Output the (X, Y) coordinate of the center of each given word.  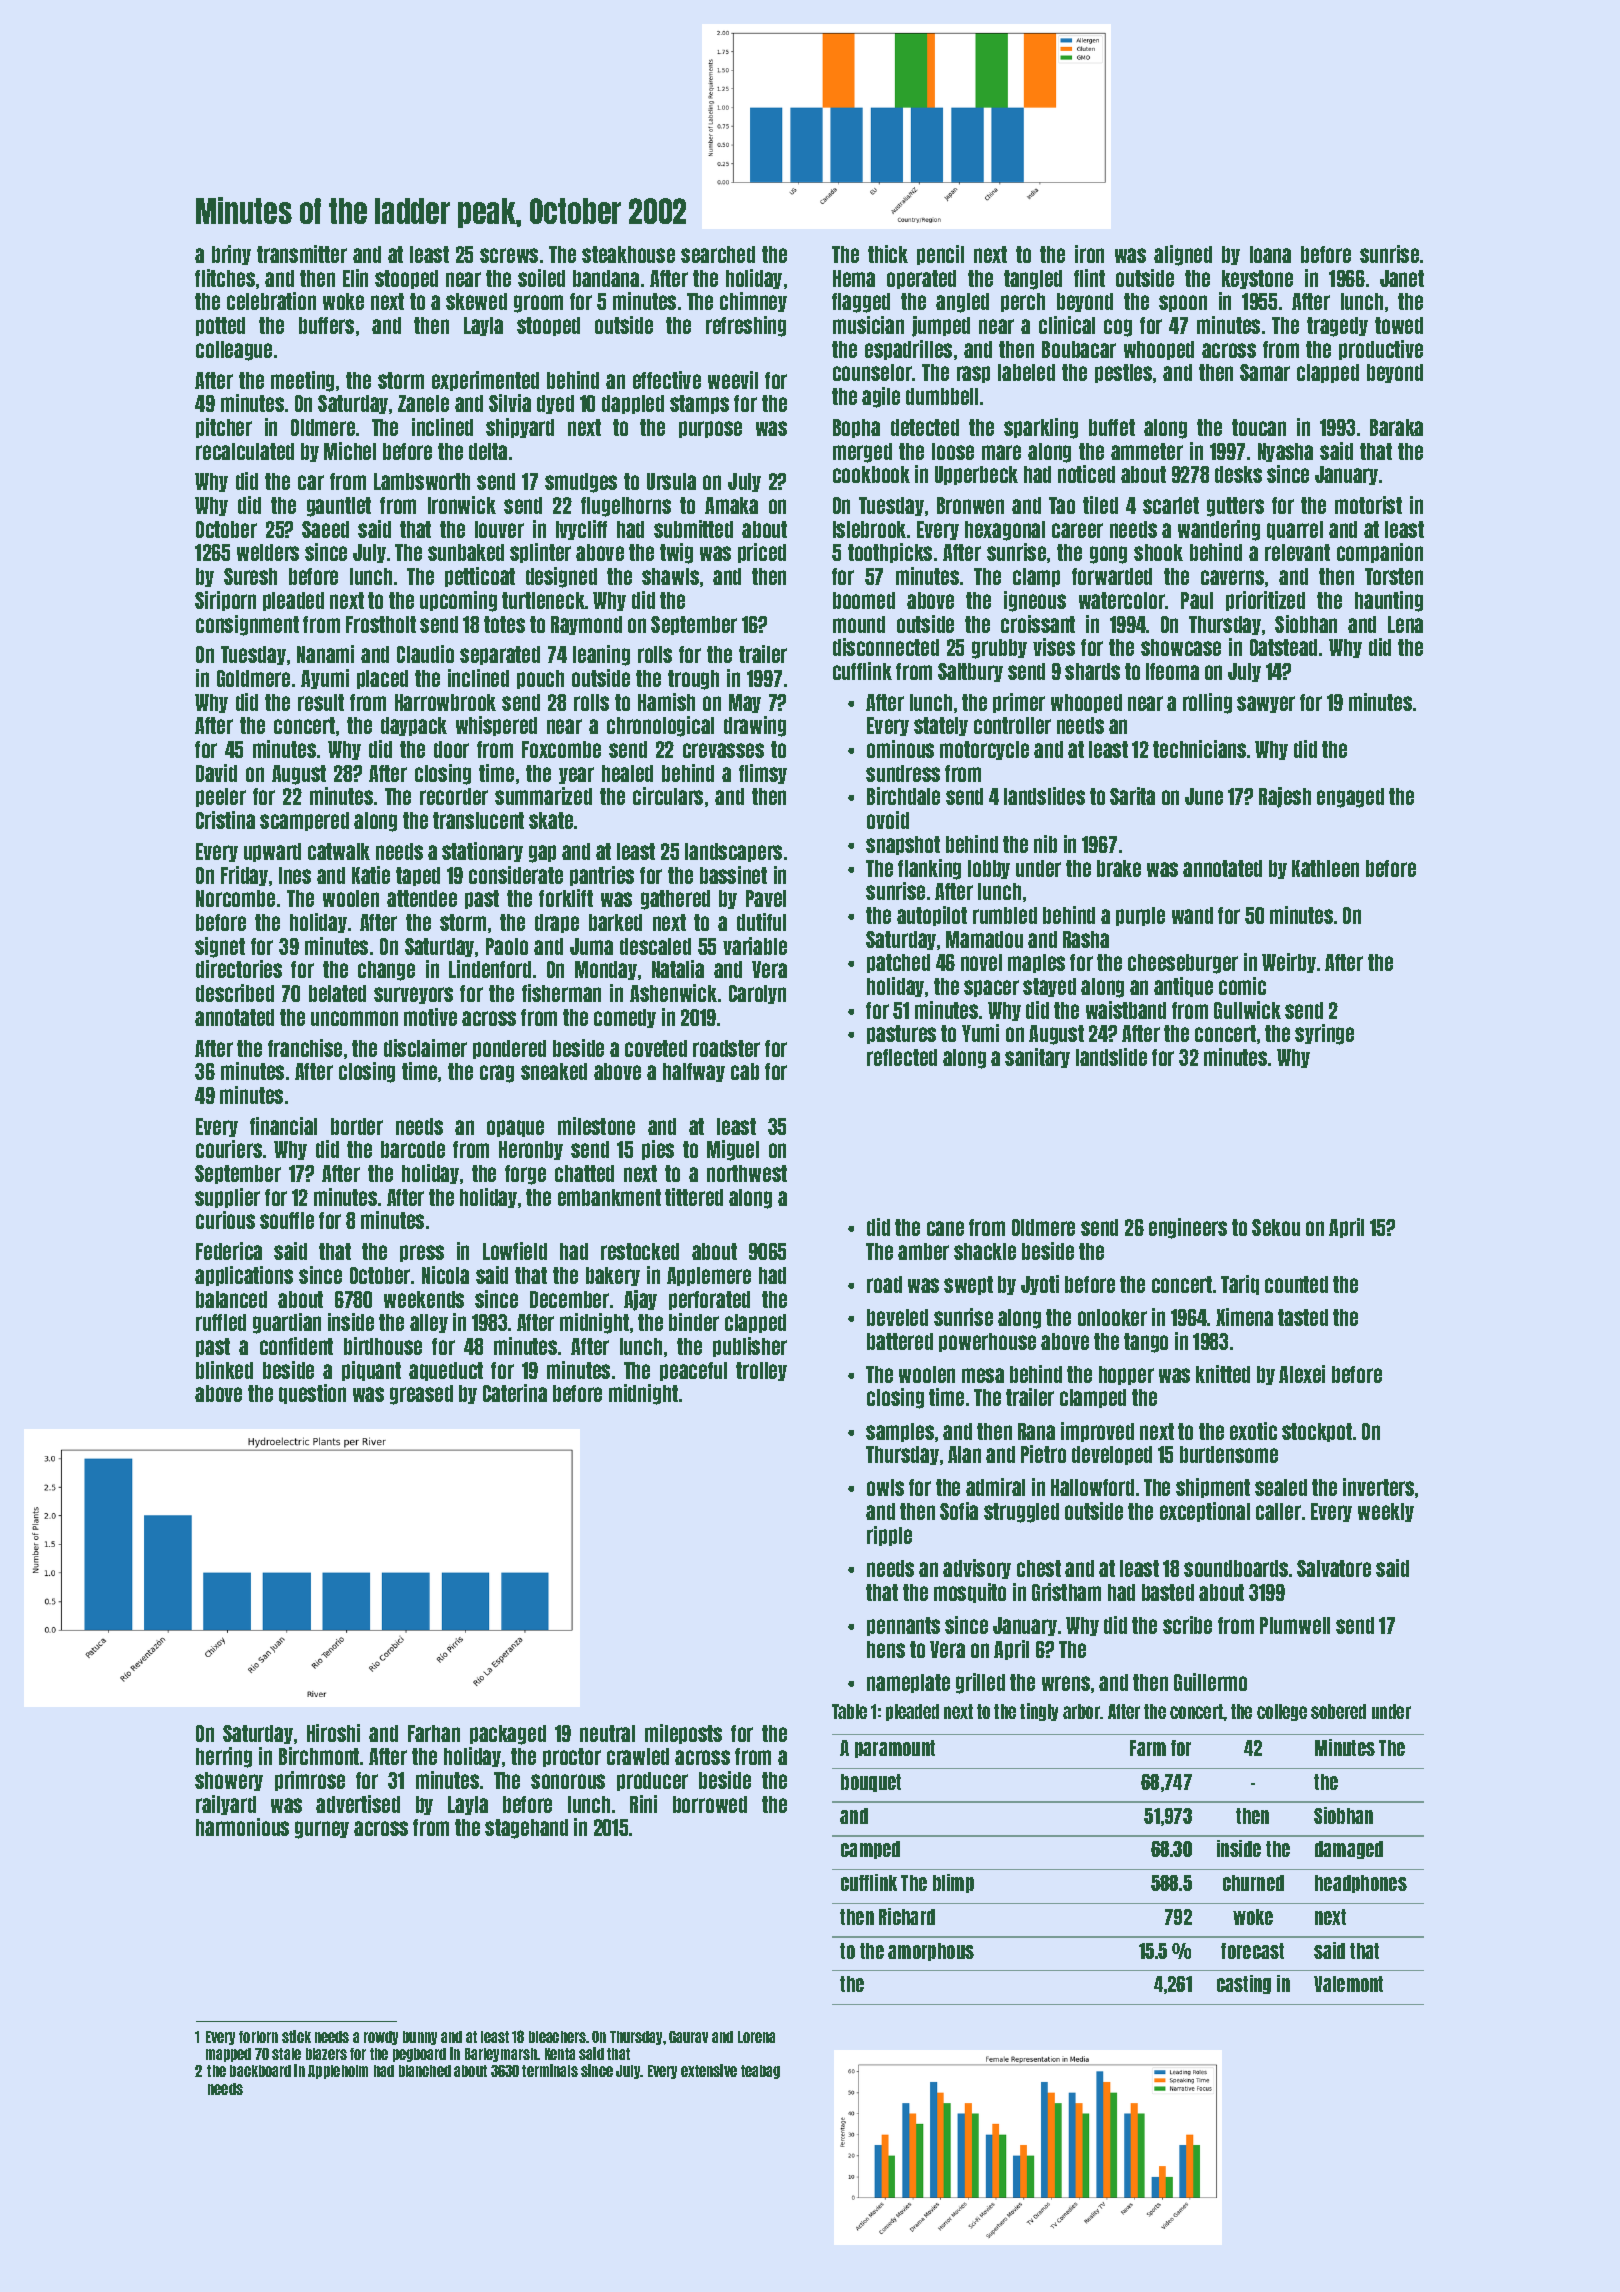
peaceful (693, 1371)
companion (1380, 553)
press (422, 1253)
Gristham (1066, 1592)
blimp (953, 1883)
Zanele (423, 403)
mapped (228, 2055)
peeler (221, 797)
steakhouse (628, 254)
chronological (660, 726)
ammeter (1147, 451)
